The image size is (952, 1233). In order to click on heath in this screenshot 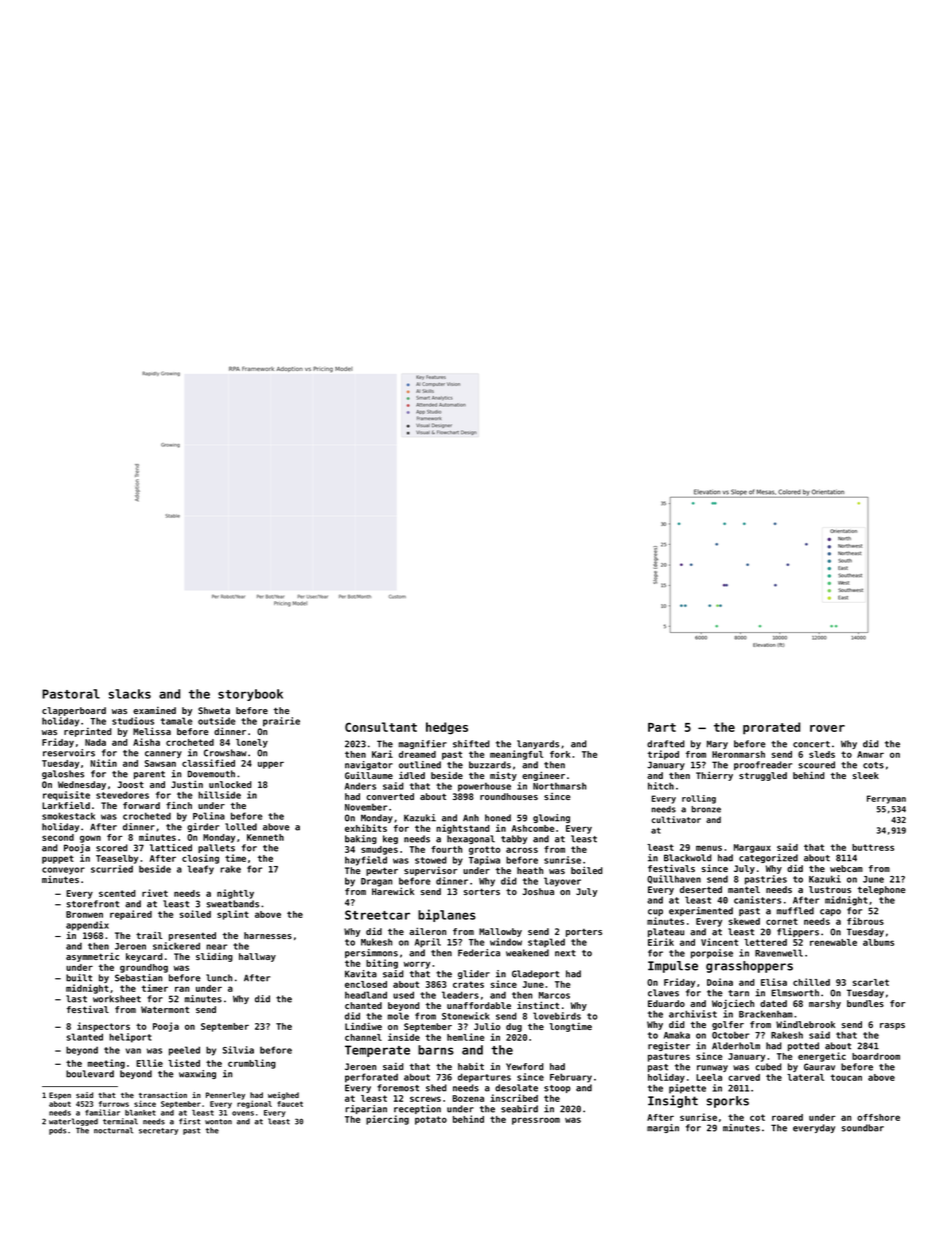, I will do `click(530, 870)`.
